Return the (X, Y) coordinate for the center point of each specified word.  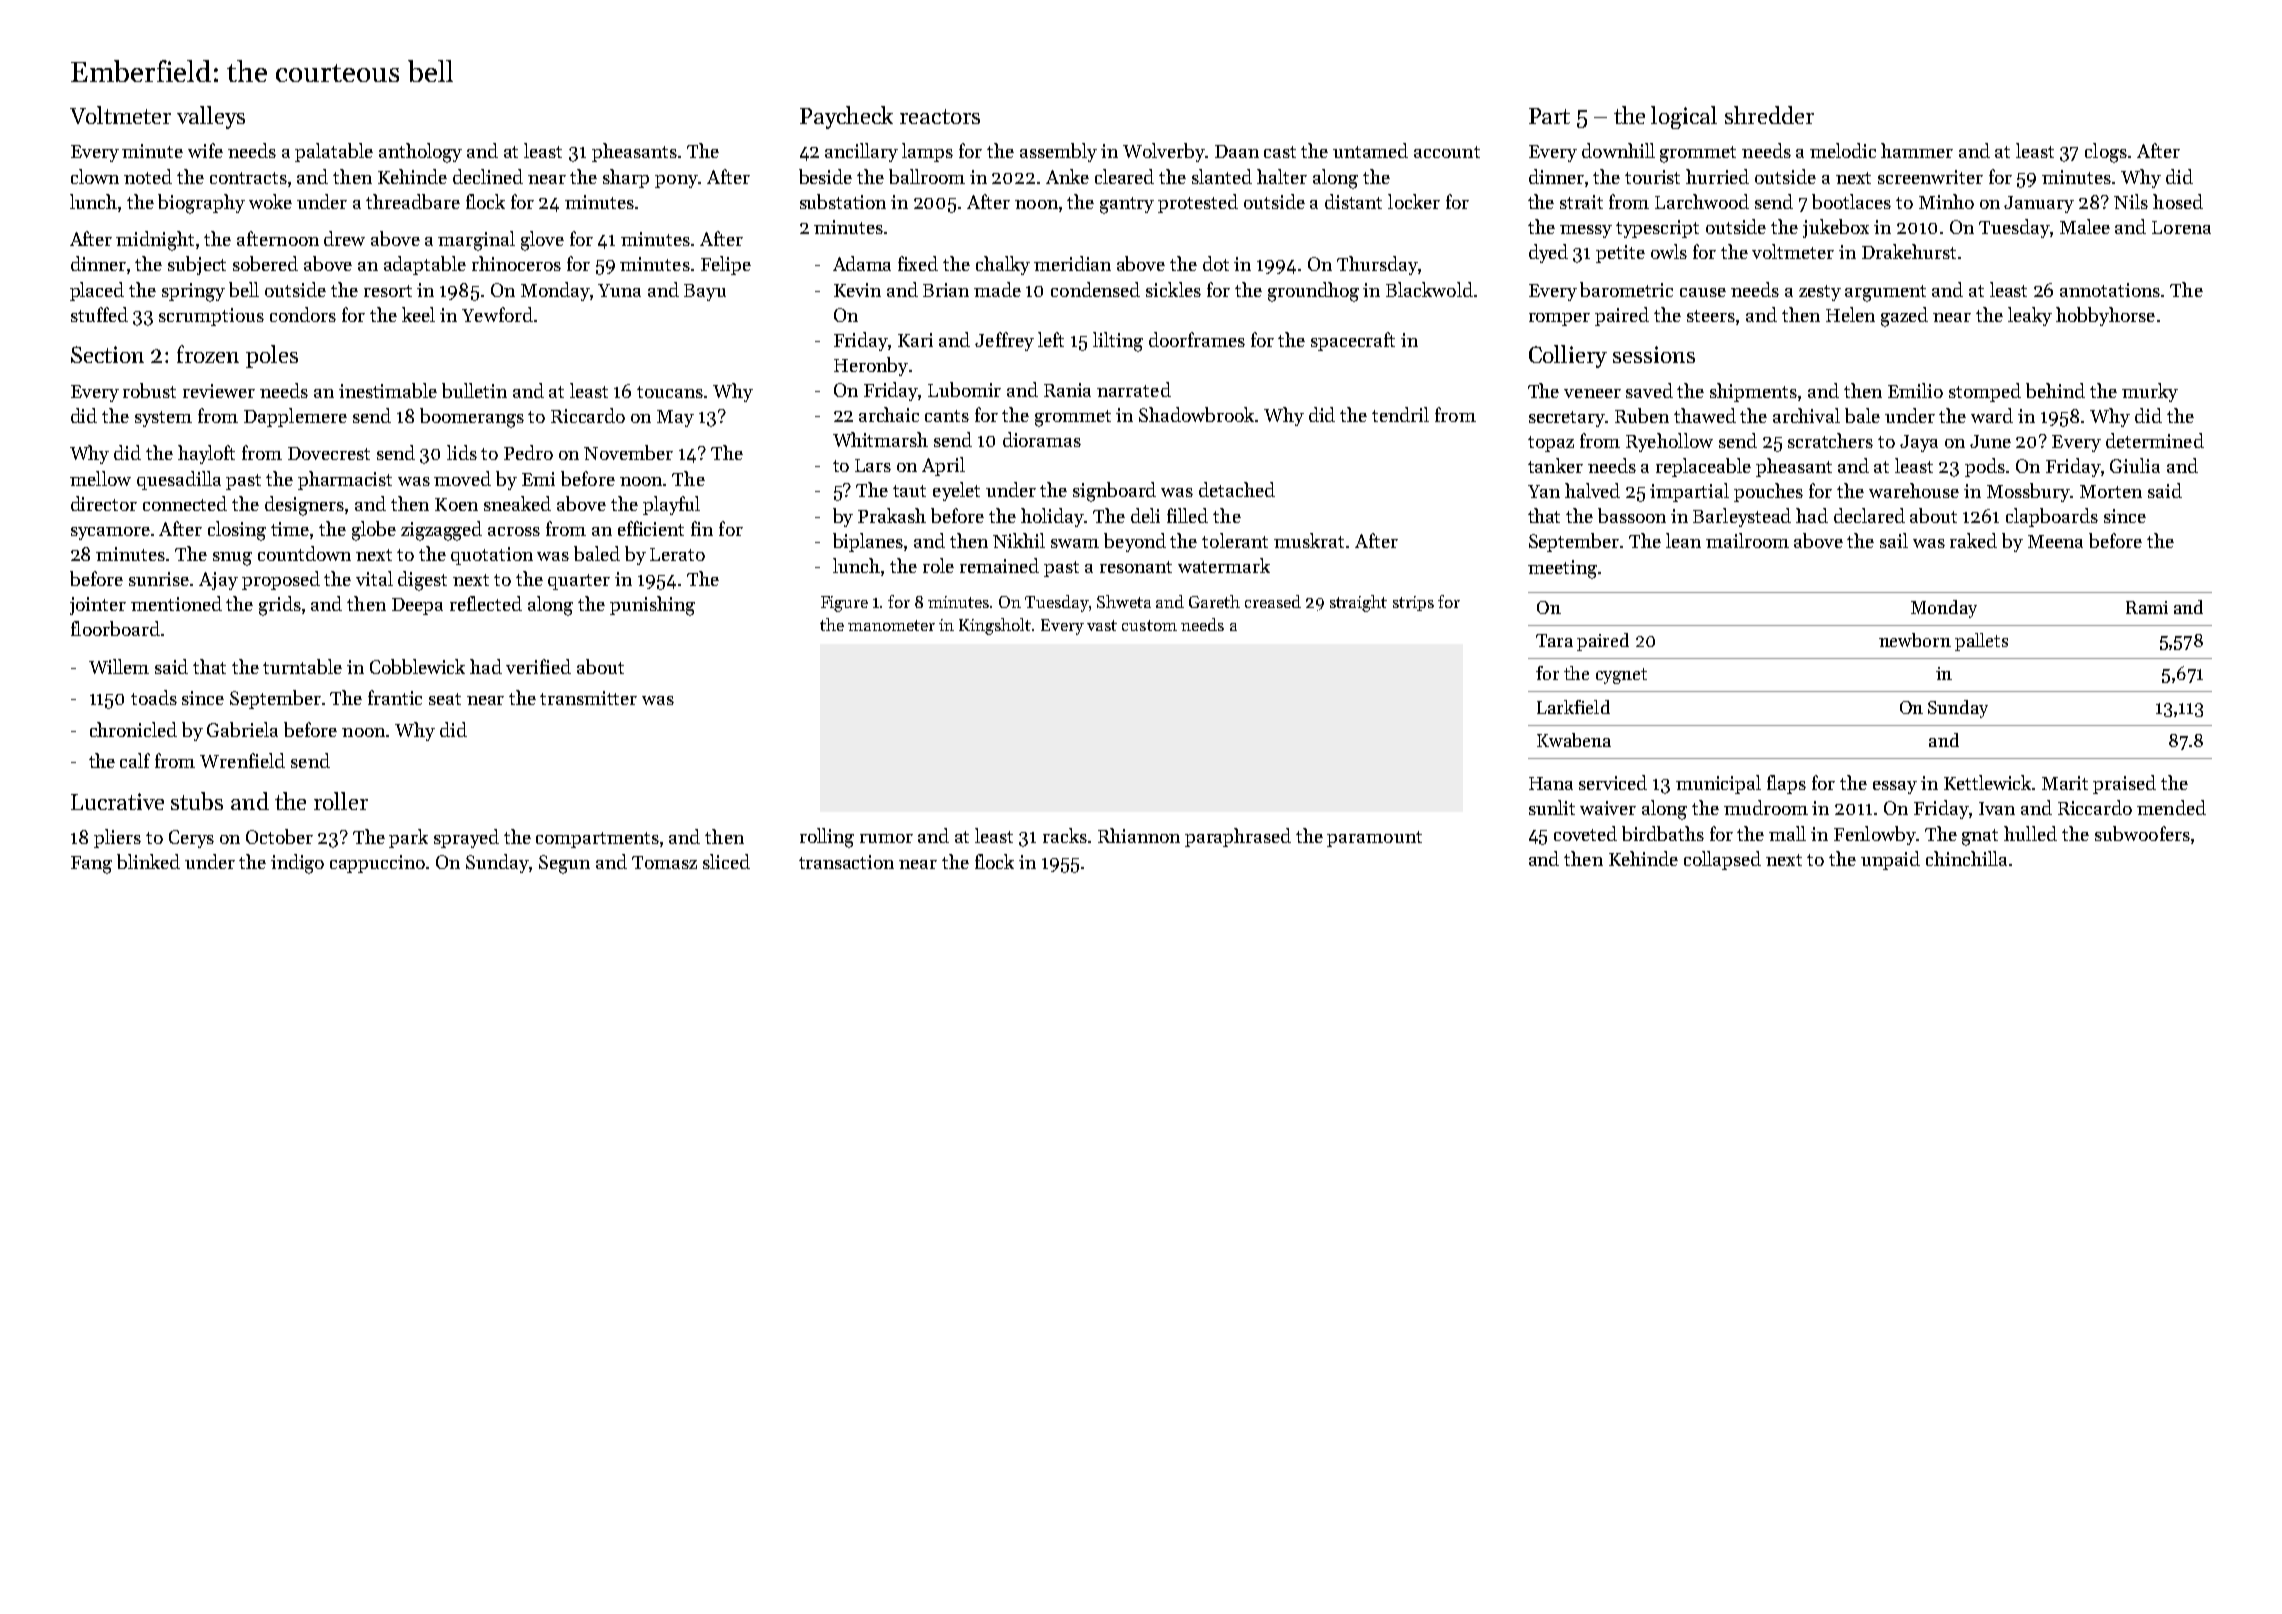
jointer (98, 606)
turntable (302, 666)
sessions (1654, 354)
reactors (940, 116)
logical (1684, 117)
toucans (670, 392)
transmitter (588, 698)
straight (1358, 603)
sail (1894, 540)
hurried (1717, 176)
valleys (211, 117)
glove (542, 241)
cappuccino (377, 864)
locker (1414, 201)
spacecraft (1353, 341)
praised (2124, 784)
